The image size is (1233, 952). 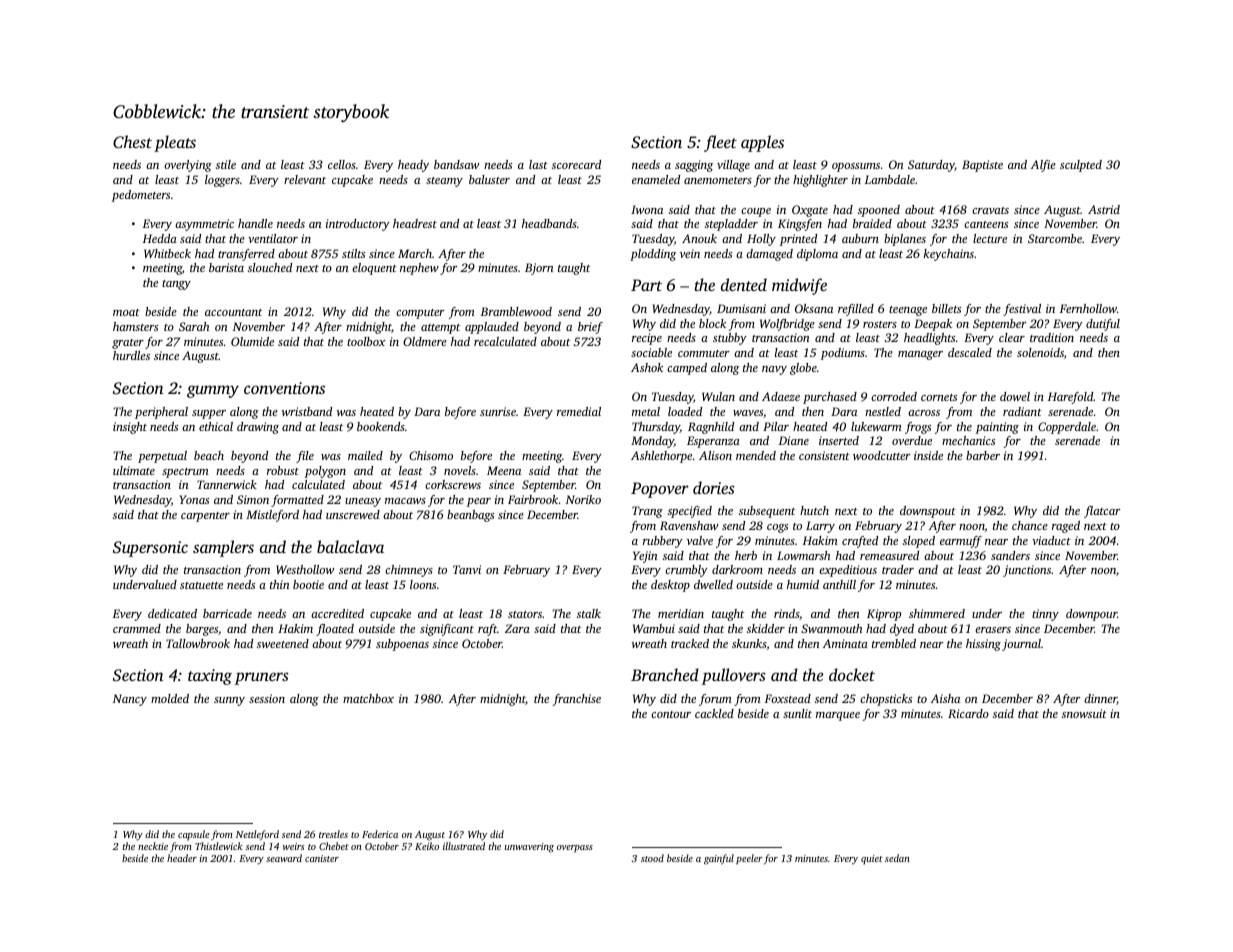 What do you see at coordinates (756, 212) in the screenshot?
I see `coupe` at bounding box center [756, 212].
